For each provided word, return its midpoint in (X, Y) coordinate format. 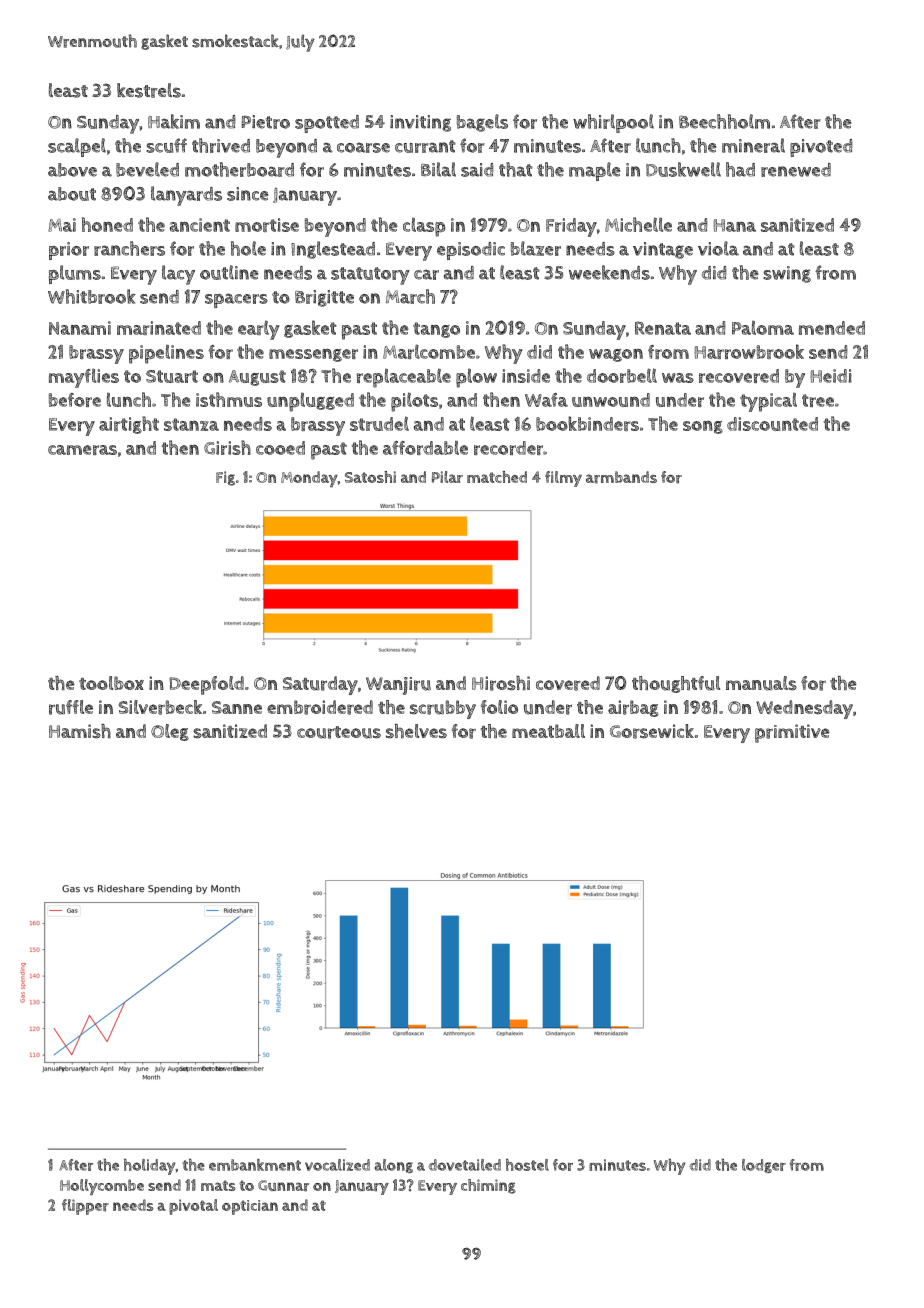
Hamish (80, 731)
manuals (761, 683)
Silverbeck (160, 707)
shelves (416, 731)
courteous (339, 732)
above (72, 170)
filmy (563, 479)
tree (818, 400)
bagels (482, 123)
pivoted (821, 148)
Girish (227, 447)
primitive (792, 733)
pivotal (193, 1207)
